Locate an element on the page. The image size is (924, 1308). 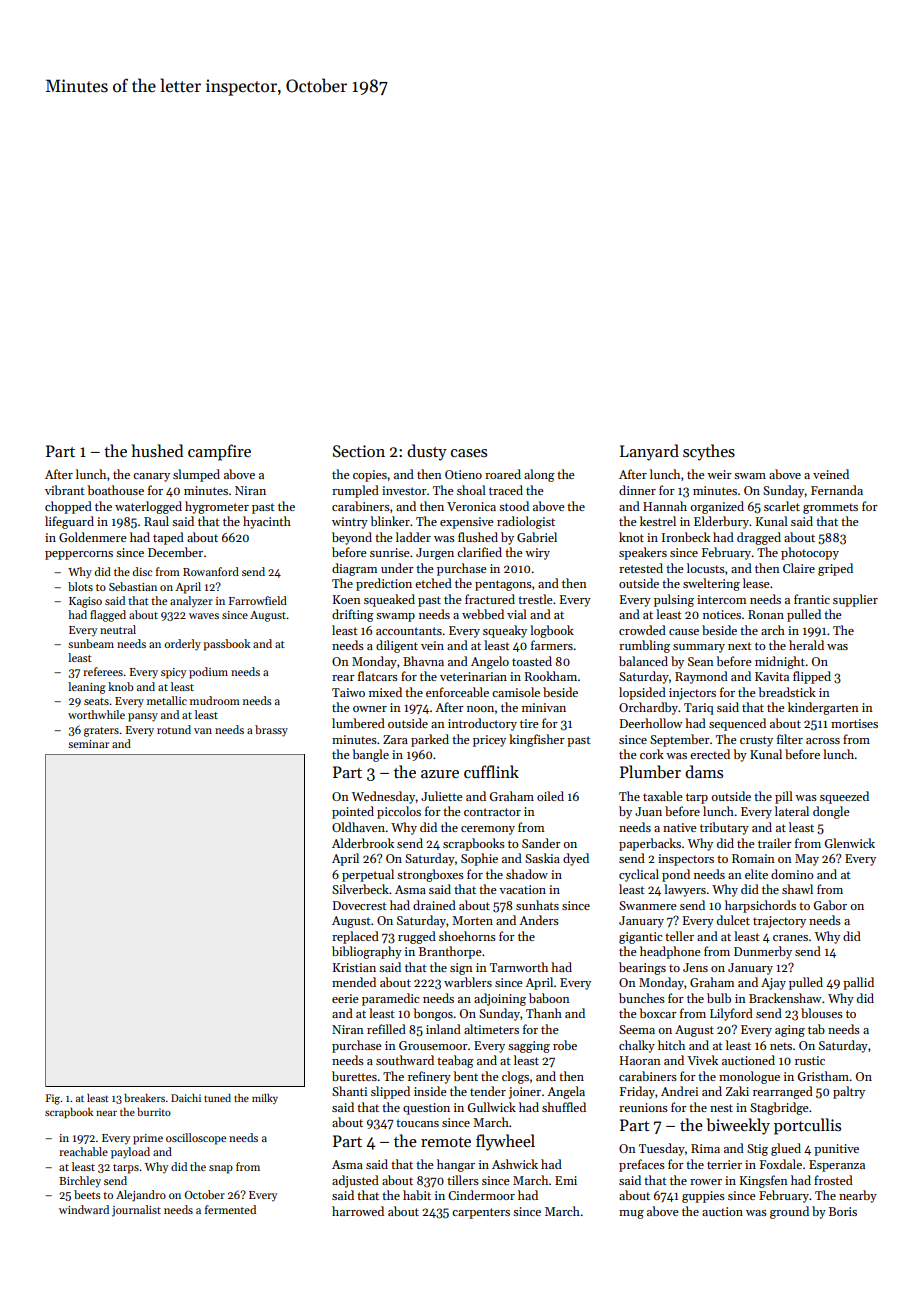
Sean is located at coordinates (701, 661).
